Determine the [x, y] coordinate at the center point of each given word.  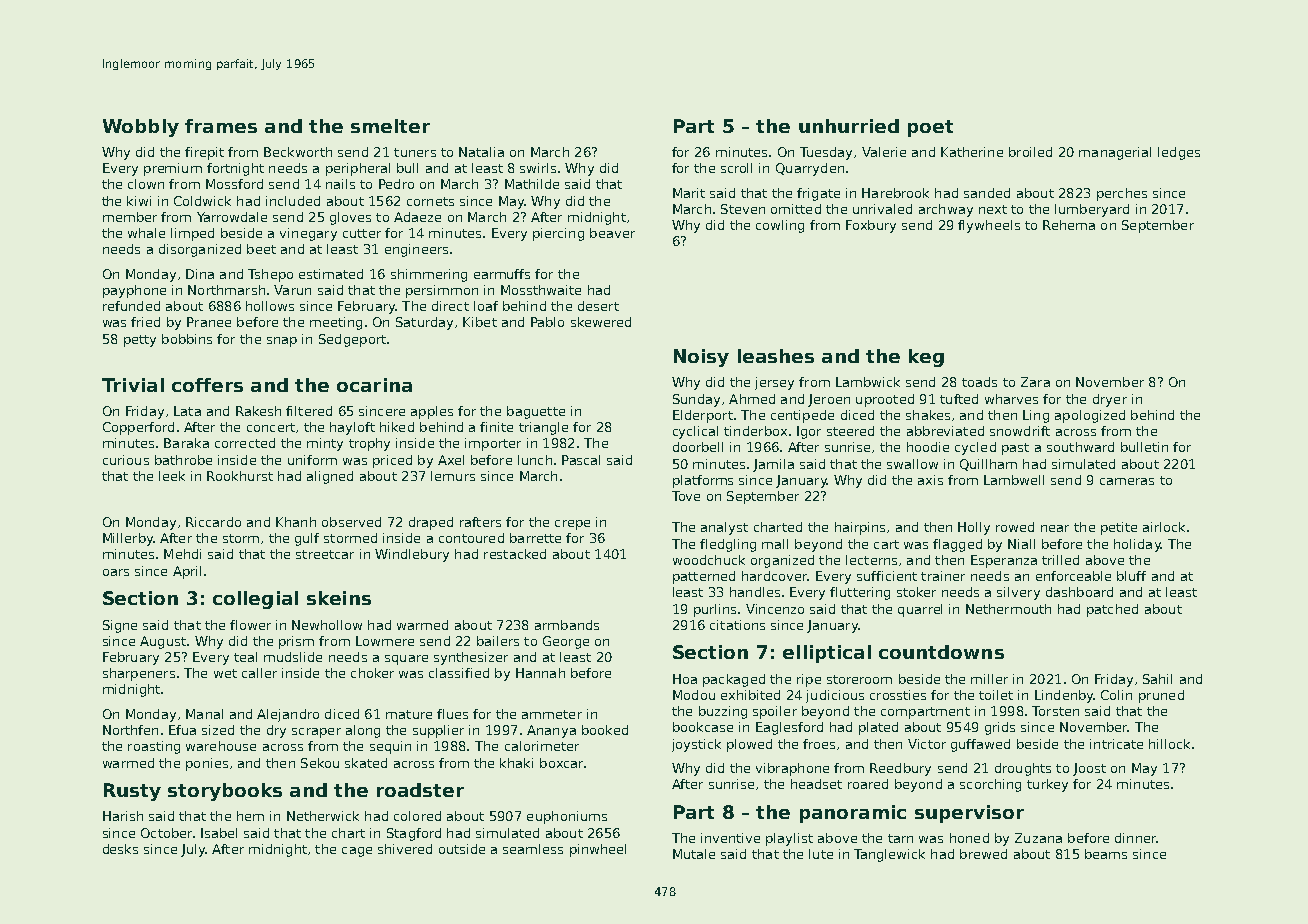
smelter [390, 126]
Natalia [481, 152]
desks [120, 849]
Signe [120, 626]
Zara [1035, 382]
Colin [1116, 695]
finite [496, 427]
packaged [734, 680]
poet [930, 128]
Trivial [133, 385]
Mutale [694, 854]
